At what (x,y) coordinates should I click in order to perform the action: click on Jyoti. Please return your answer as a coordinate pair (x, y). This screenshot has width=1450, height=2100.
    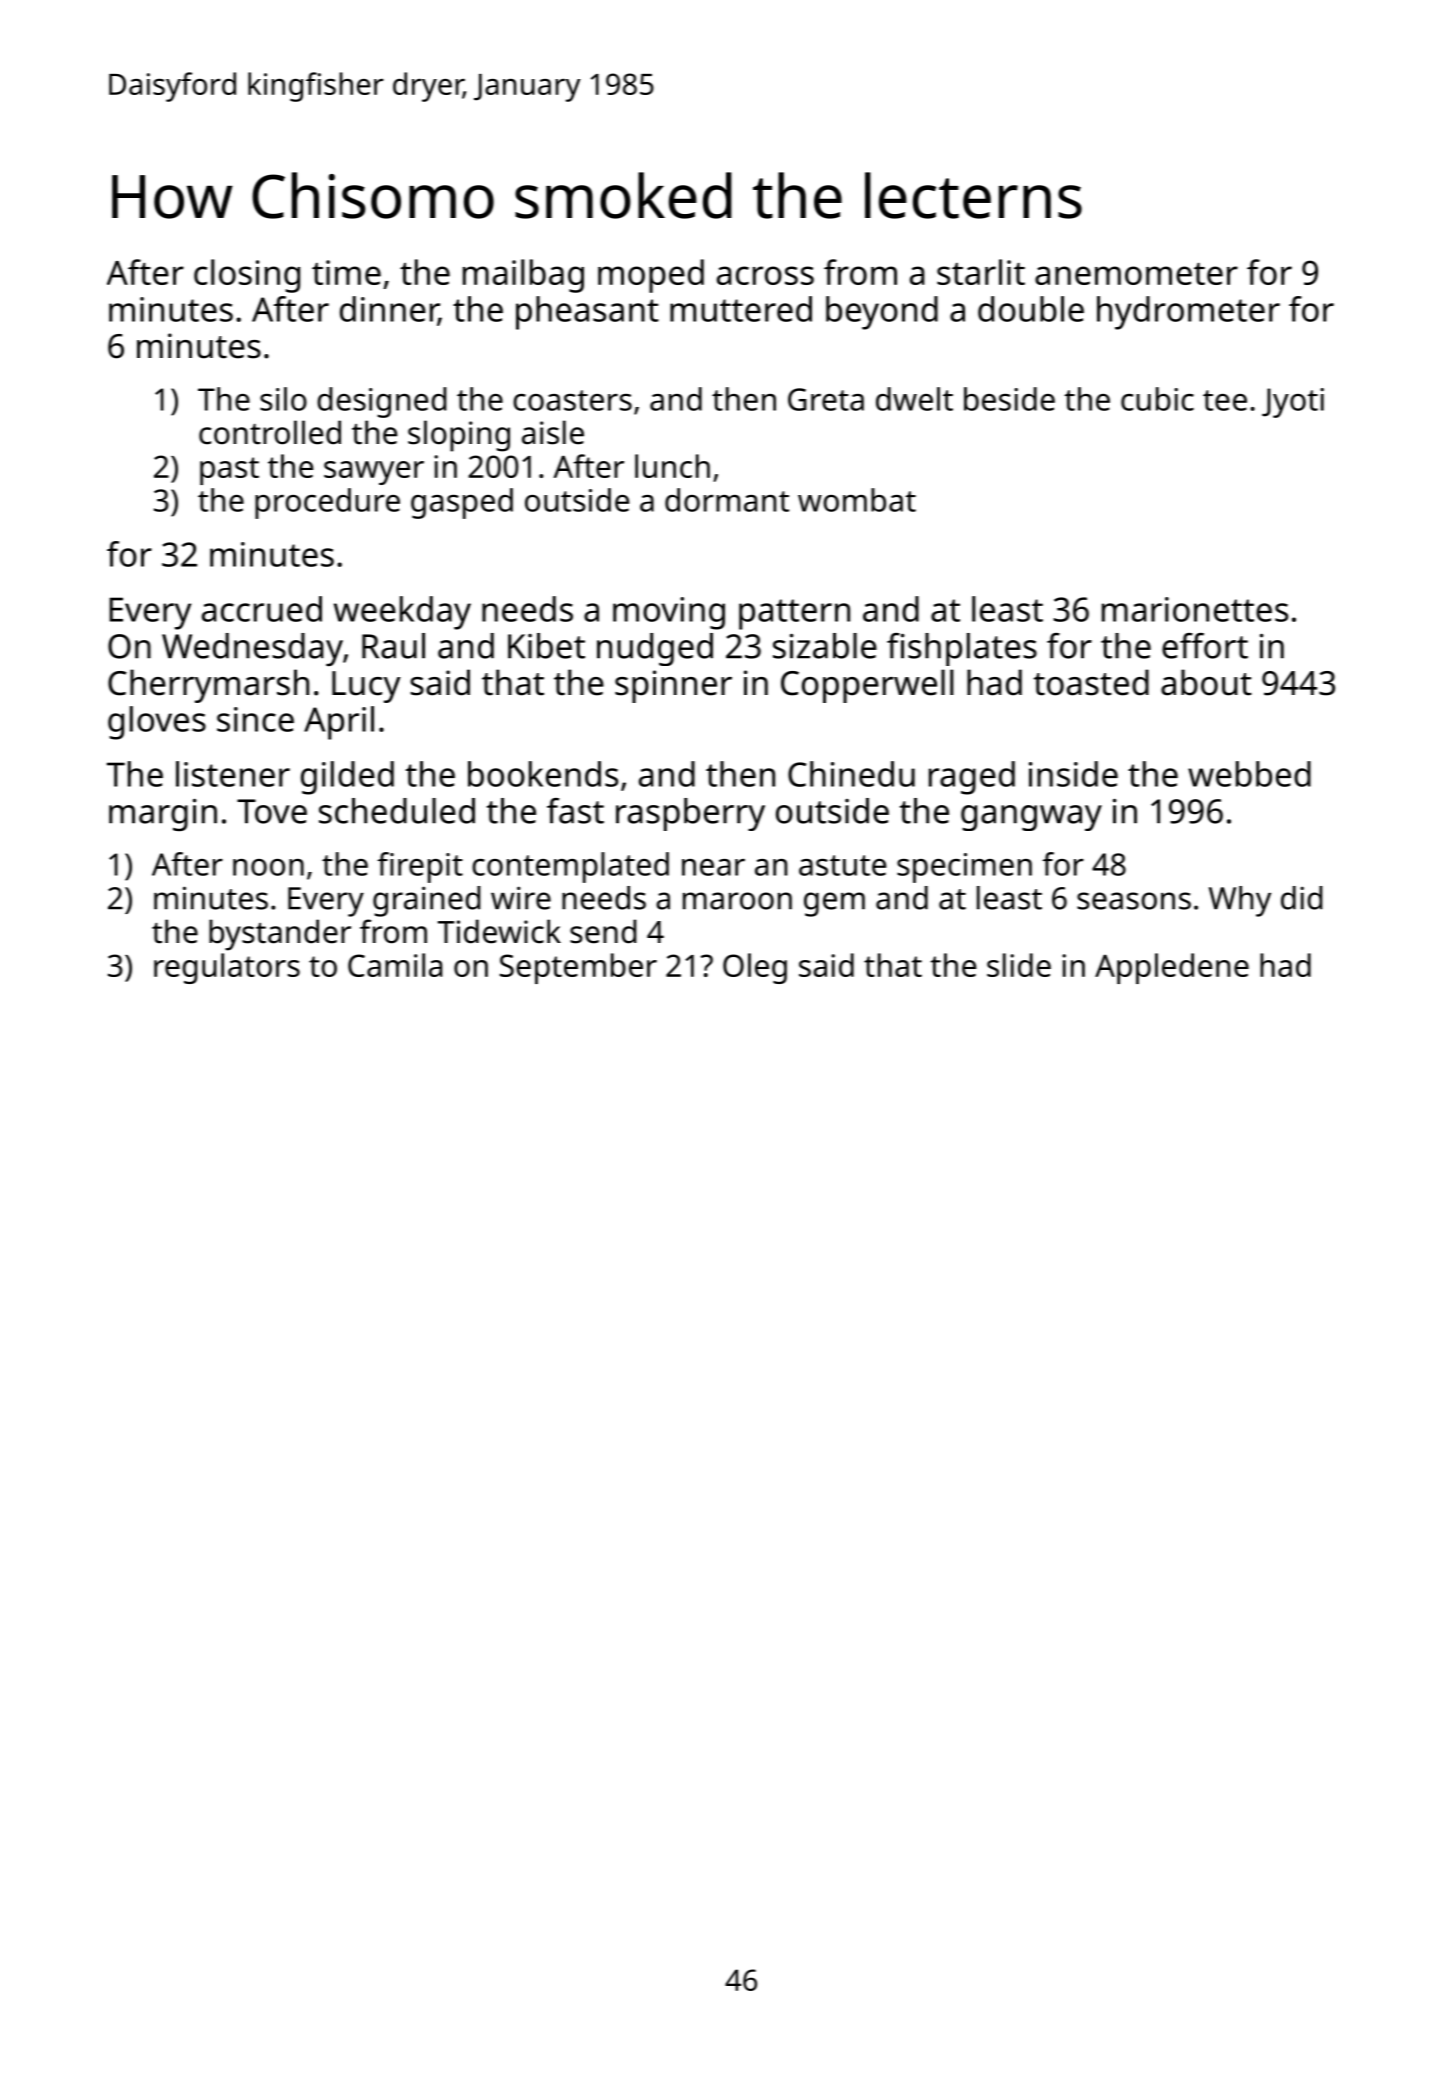
    Looking at the image, I should click on (1293, 403).
